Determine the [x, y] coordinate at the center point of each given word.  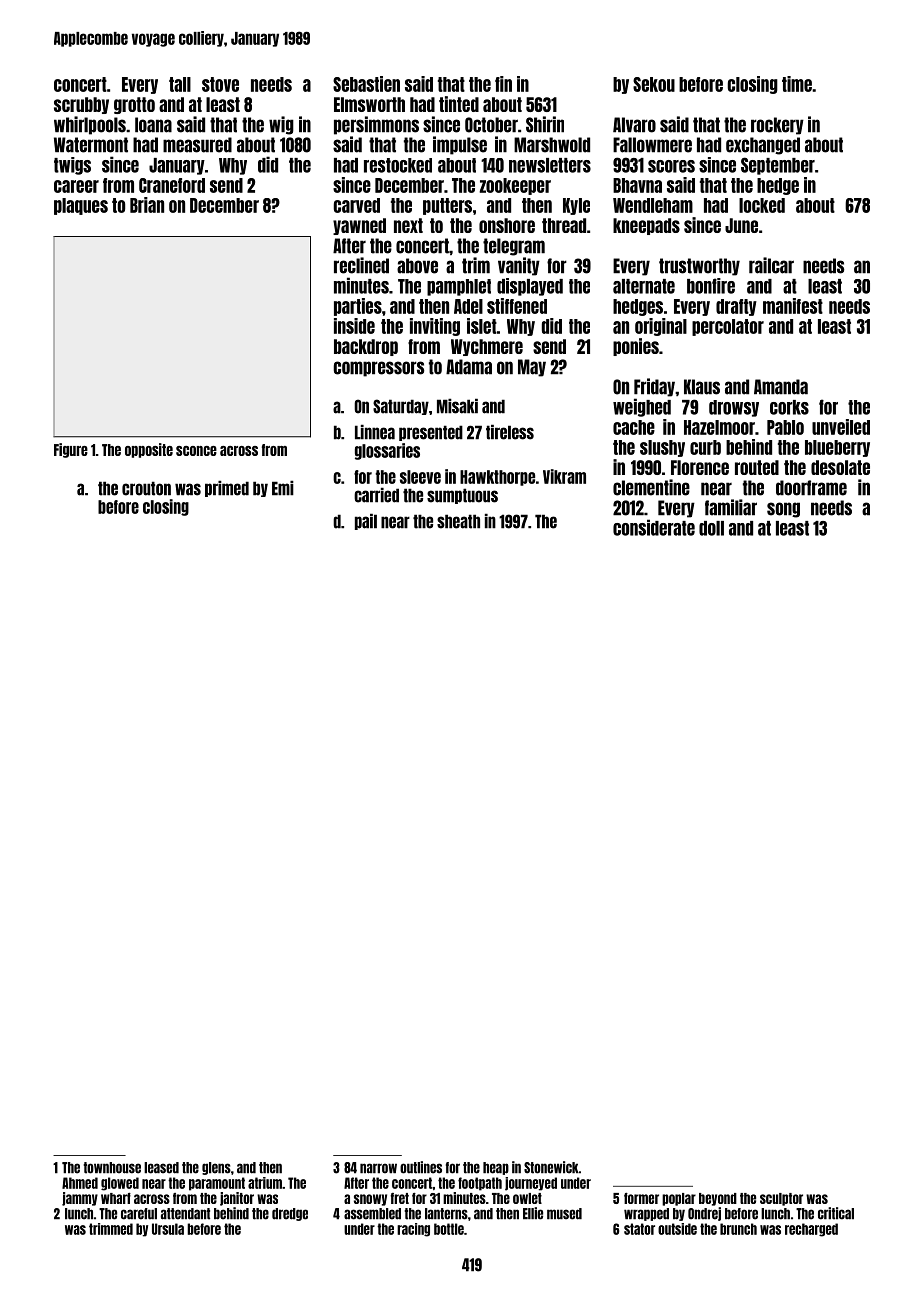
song [783, 510]
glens [216, 1168]
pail [366, 521]
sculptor [781, 1199]
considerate [654, 527]
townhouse [112, 1168]
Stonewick [551, 1167]
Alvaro [634, 125]
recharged [811, 1230]
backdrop [366, 347]
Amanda [781, 387]
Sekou [654, 84]
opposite [149, 450]
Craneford [172, 185]
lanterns [446, 1214]
